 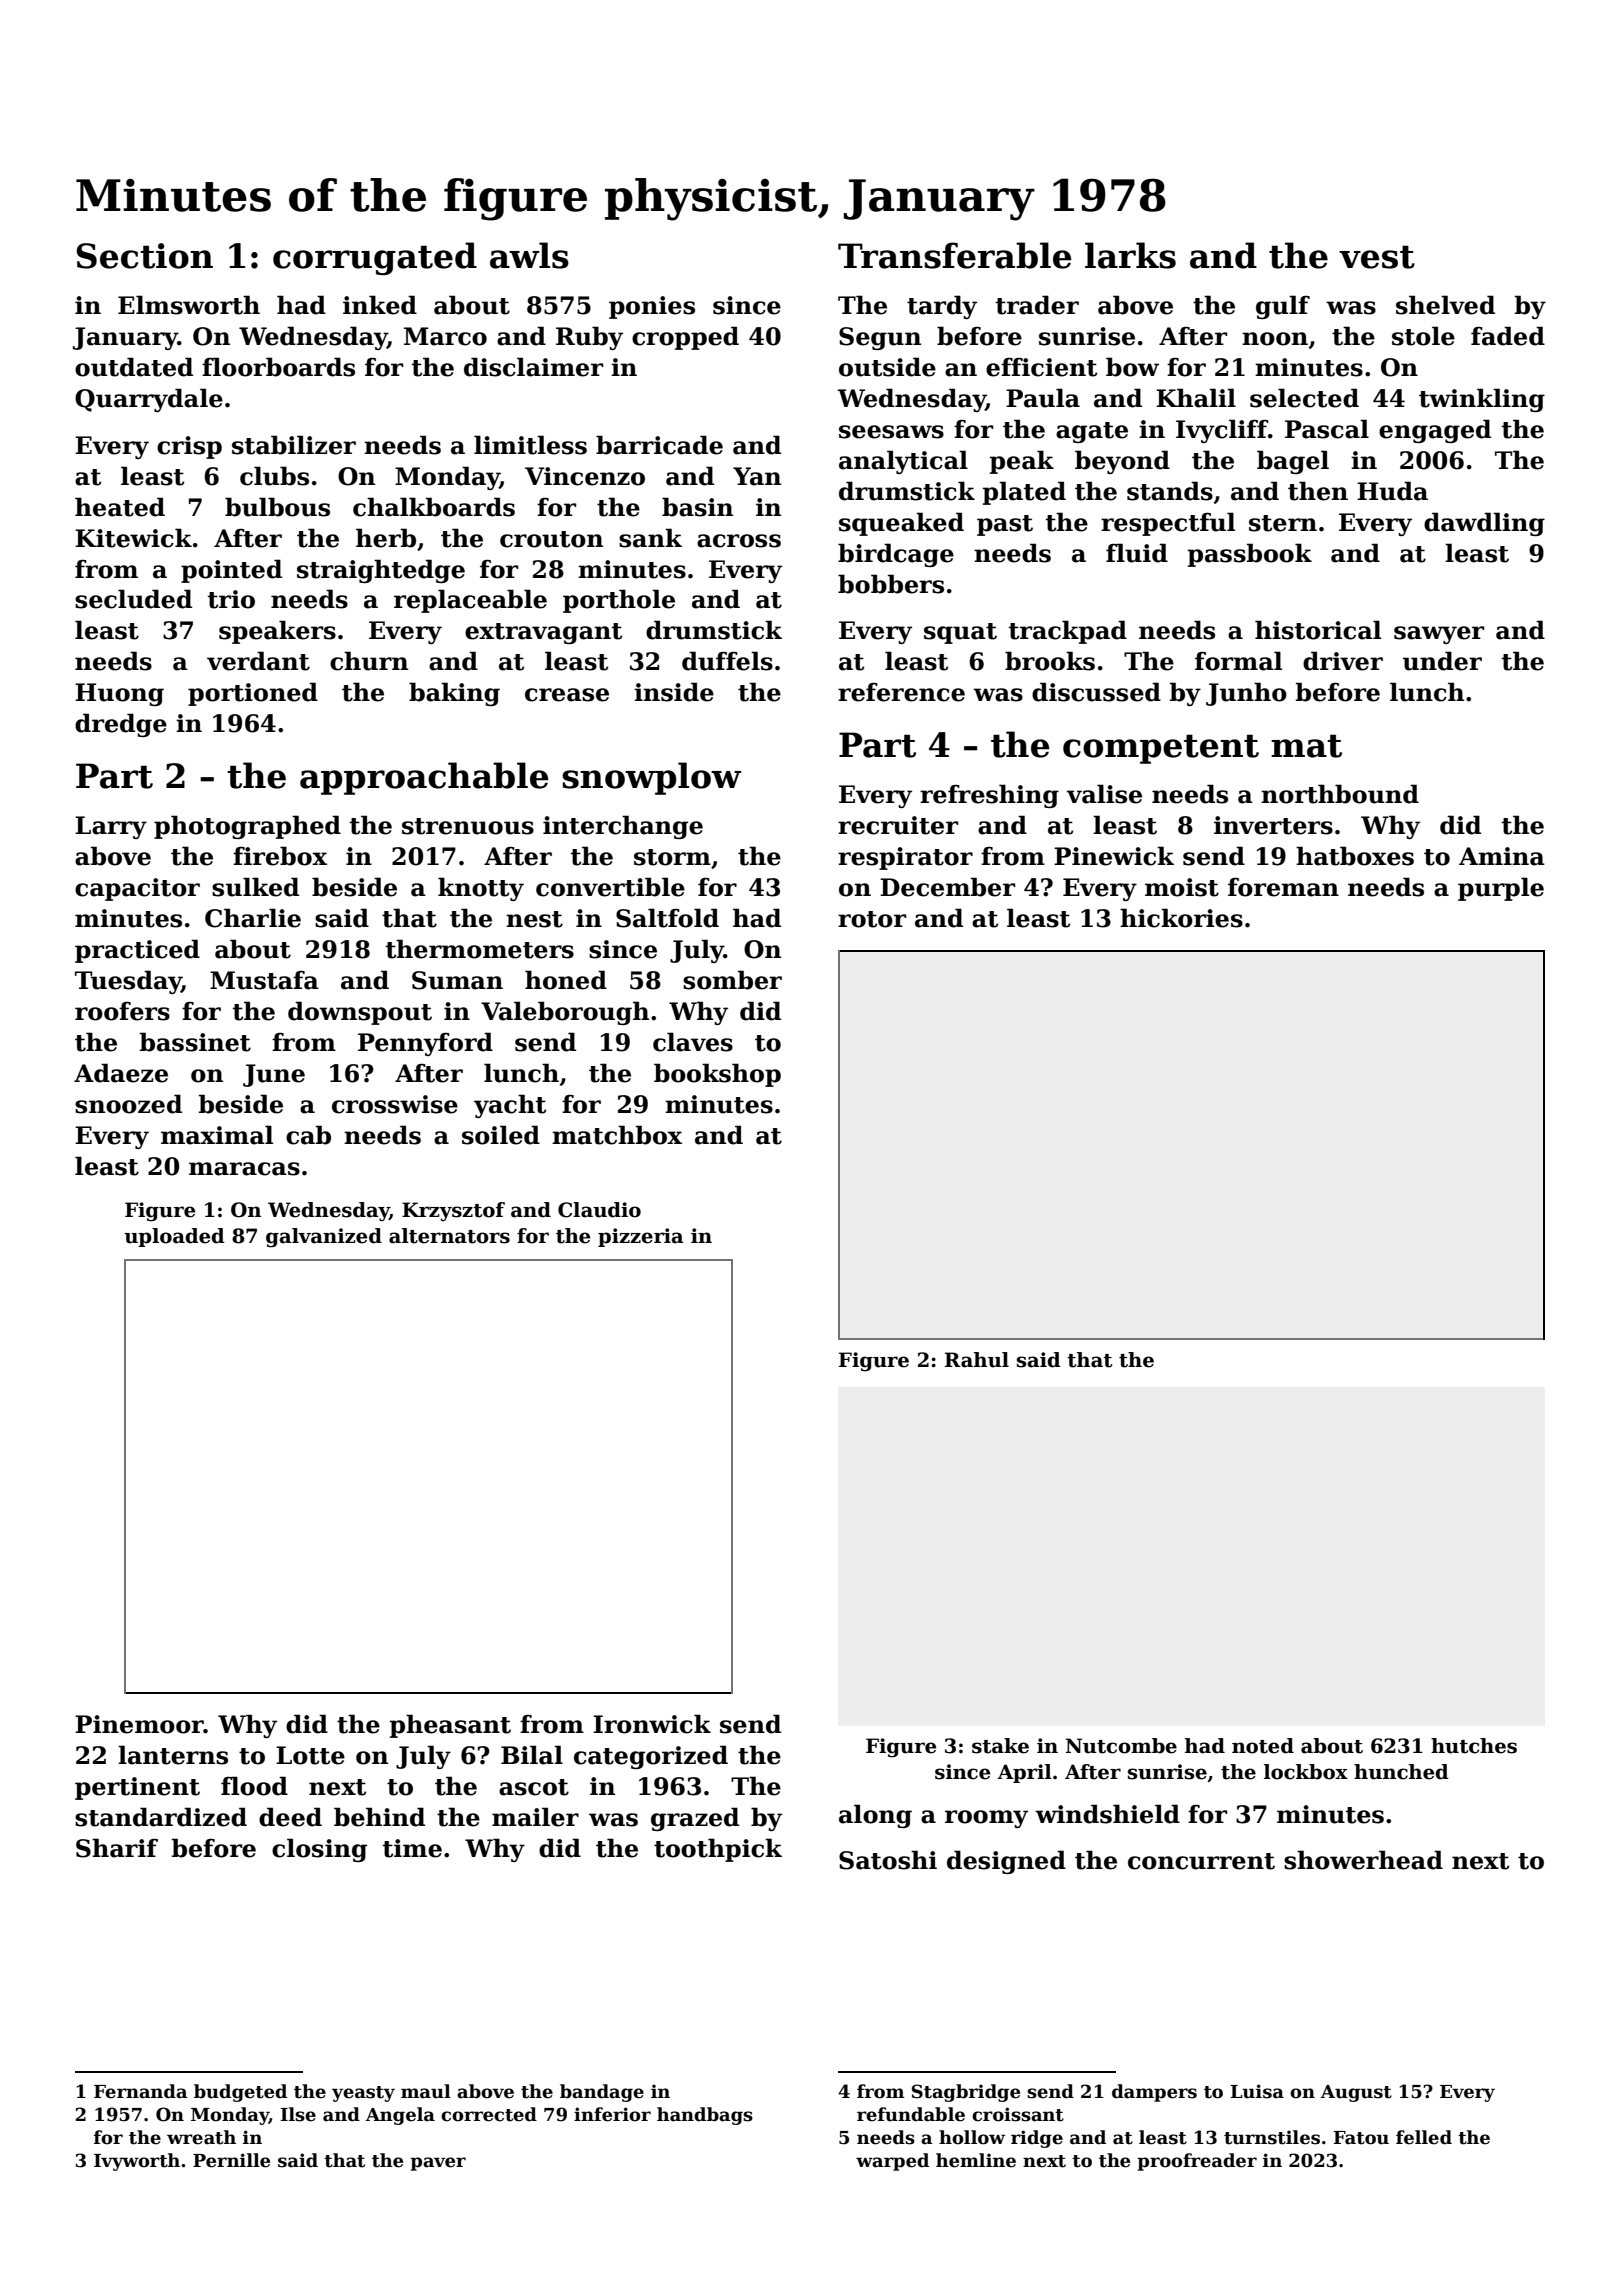 I want to click on warped, so click(x=892, y=2162).
